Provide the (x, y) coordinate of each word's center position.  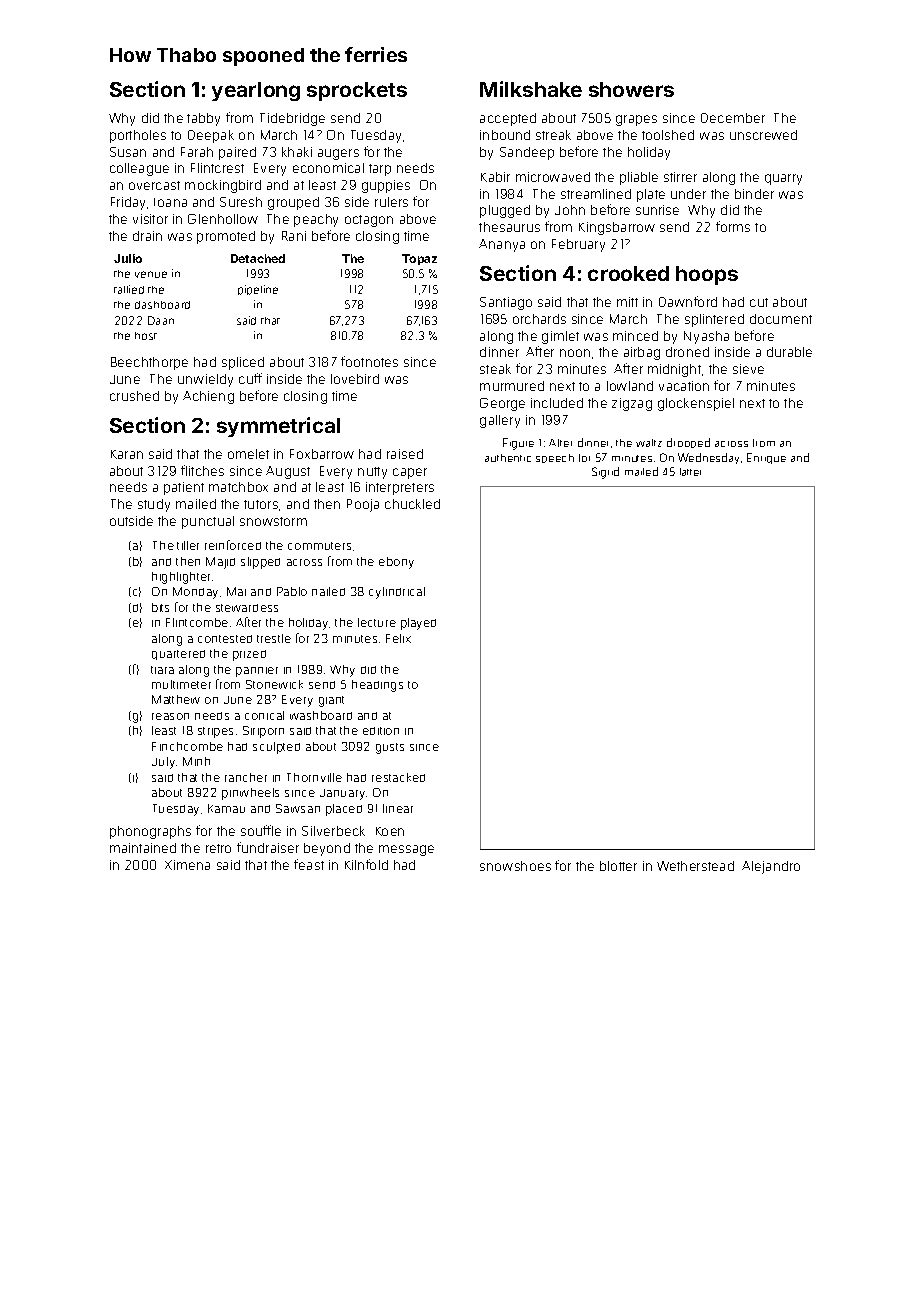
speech (555, 458)
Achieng (208, 397)
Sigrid (605, 473)
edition (381, 731)
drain (147, 236)
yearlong (256, 91)
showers (631, 89)
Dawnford (688, 301)
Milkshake (531, 89)
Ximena (187, 865)
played (418, 624)
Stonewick (274, 684)
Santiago (506, 303)
